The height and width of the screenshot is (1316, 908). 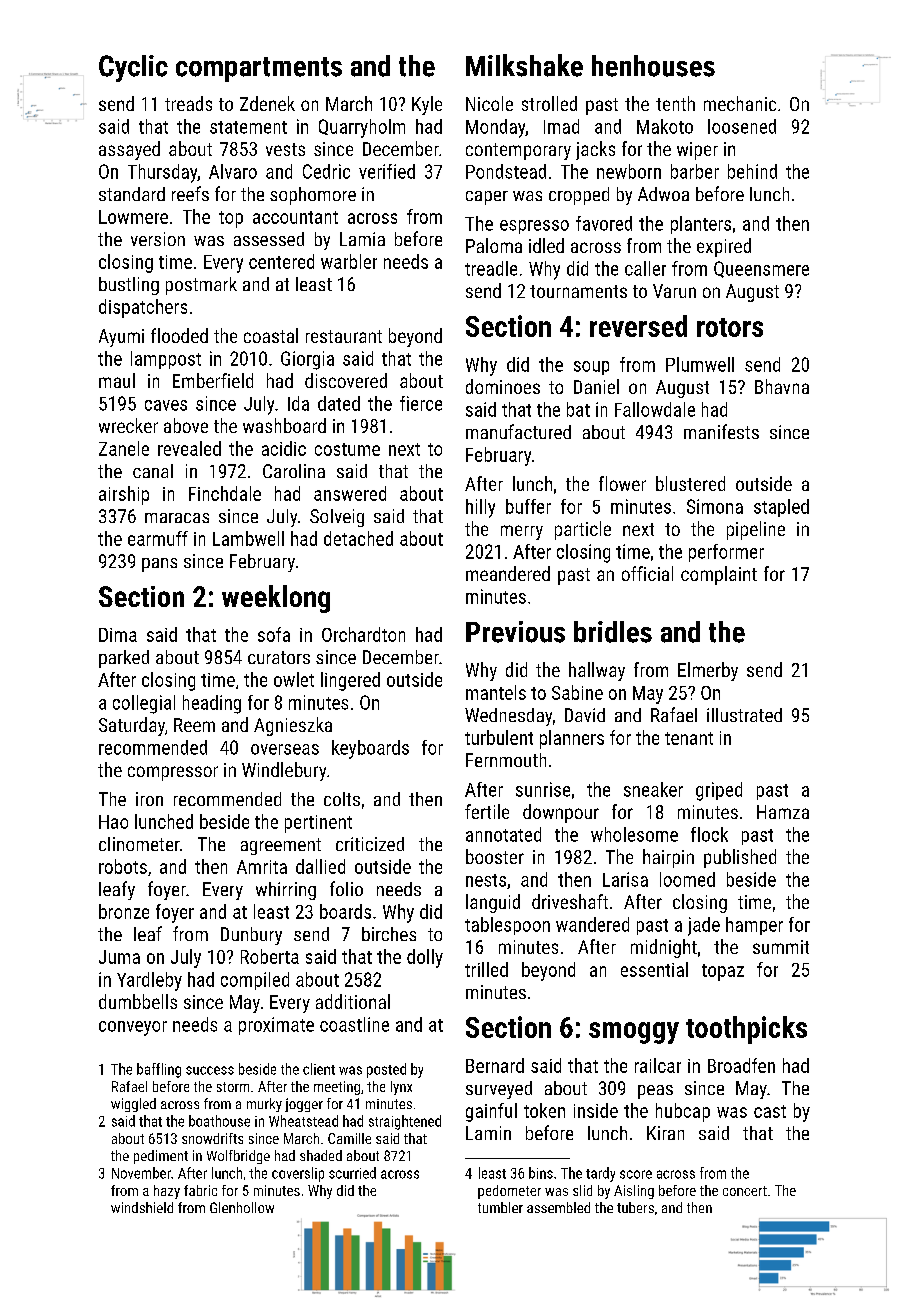 I want to click on coverslip, so click(x=298, y=1174).
